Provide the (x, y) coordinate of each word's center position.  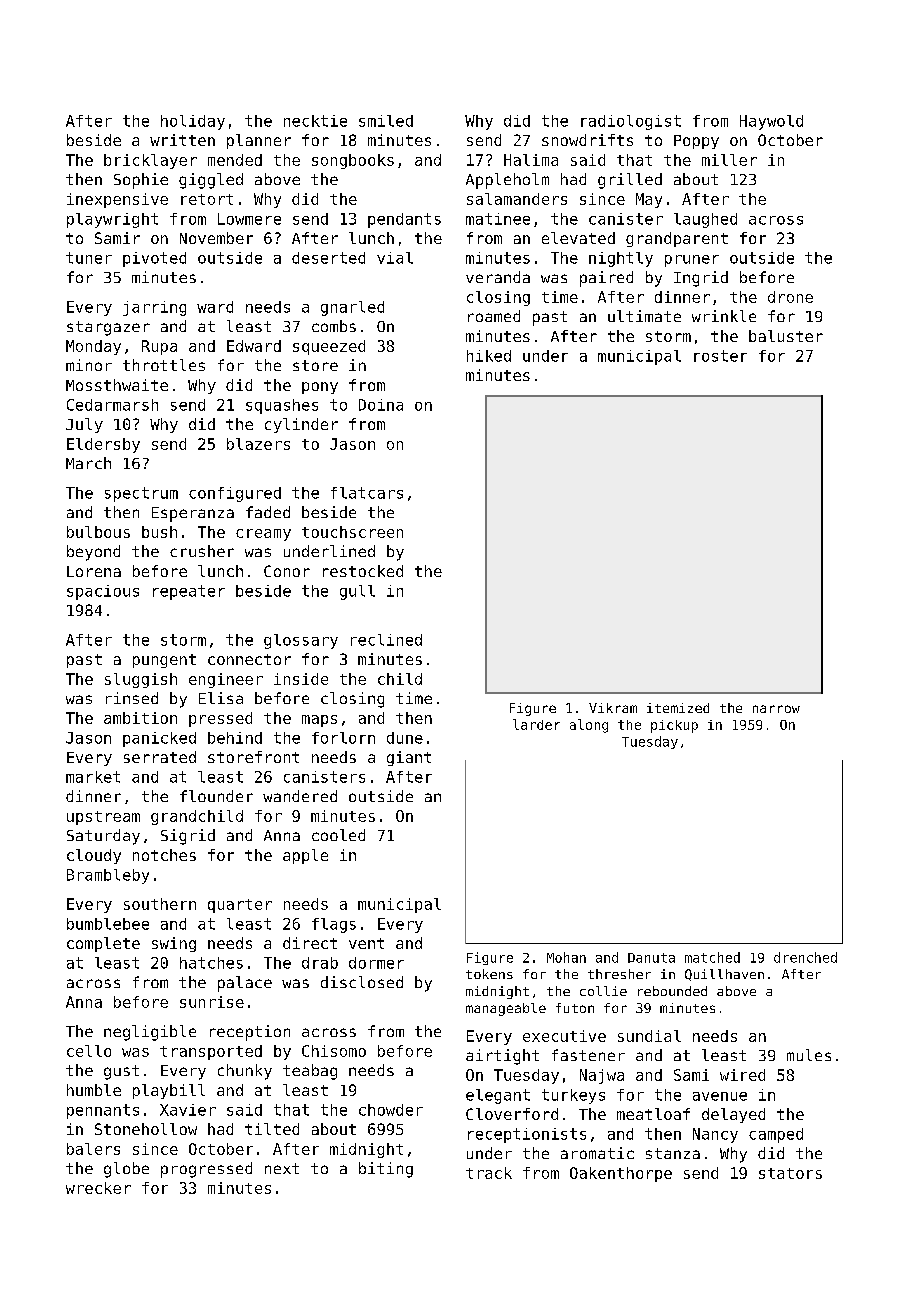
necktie (315, 121)
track (489, 1173)
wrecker (98, 1188)
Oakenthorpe (621, 1174)
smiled (386, 121)
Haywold (771, 122)
